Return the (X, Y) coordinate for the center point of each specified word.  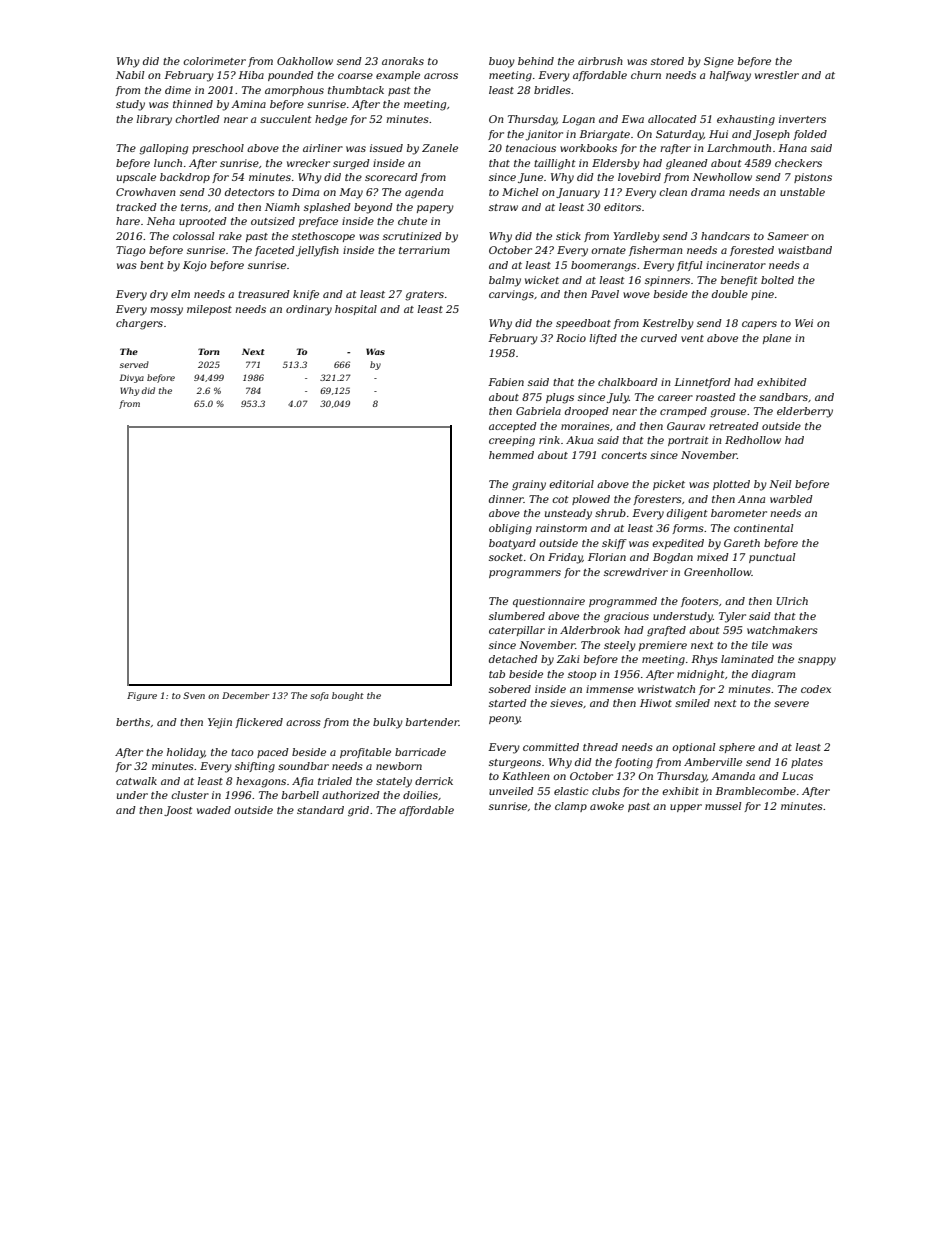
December (246, 695)
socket (506, 557)
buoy (502, 62)
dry (159, 295)
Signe (719, 62)
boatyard (512, 544)
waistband (805, 250)
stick (568, 236)
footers (700, 602)
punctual (772, 558)
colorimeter (214, 61)
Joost (178, 811)
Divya (132, 378)
